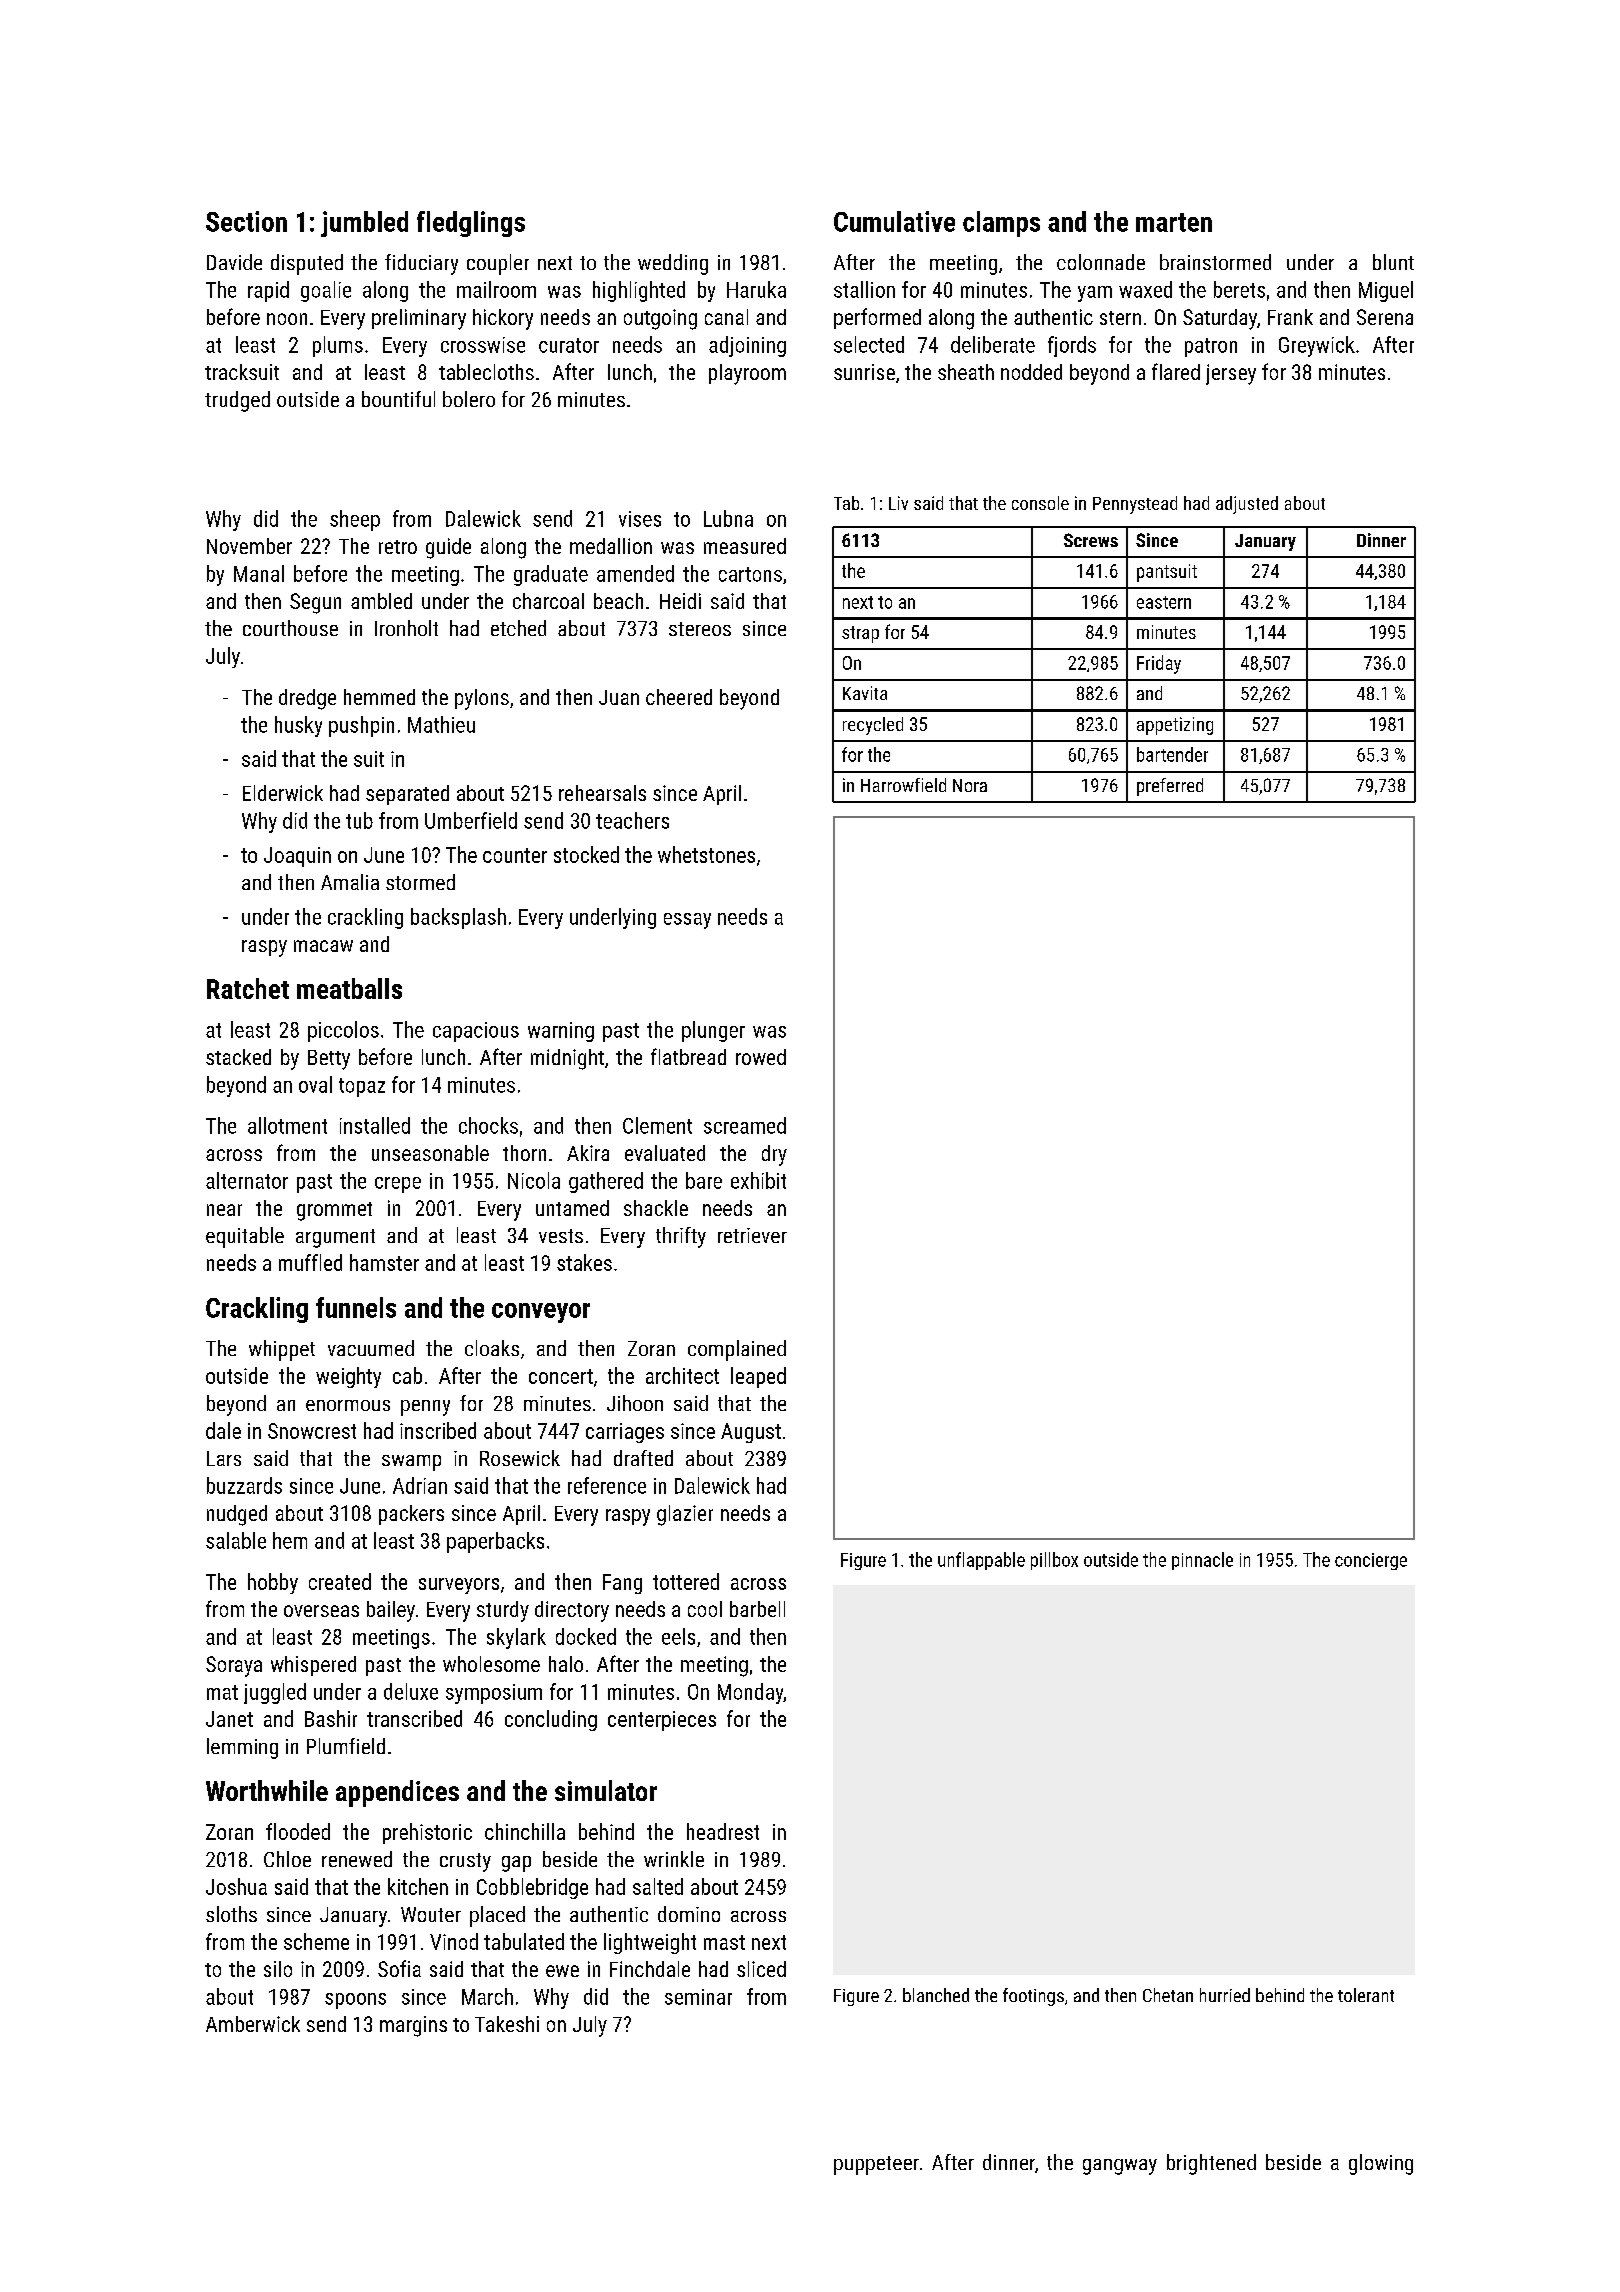  Describe the element at coordinates (876, 2165) in the document. I see `puppeteer` at that location.
